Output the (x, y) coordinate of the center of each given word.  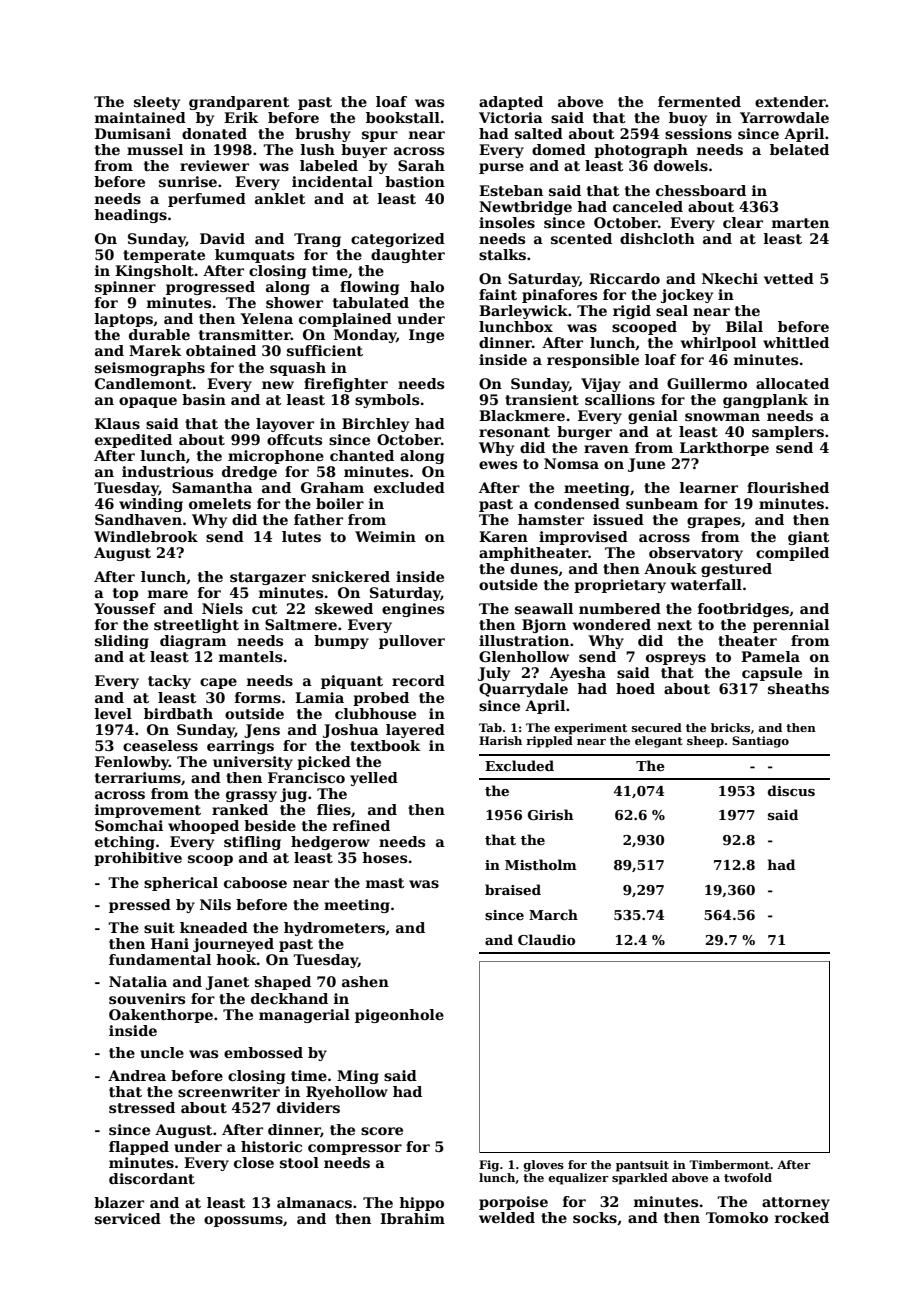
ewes (498, 465)
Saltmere (301, 624)
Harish (500, 740)
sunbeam (662, 503)
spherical (181, 884)
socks (595, 1217)
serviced (128, 1218)
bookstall (403, 117)
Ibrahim (412, 1218)
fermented (699, 101)
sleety (157, 103)
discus (791, 790)
